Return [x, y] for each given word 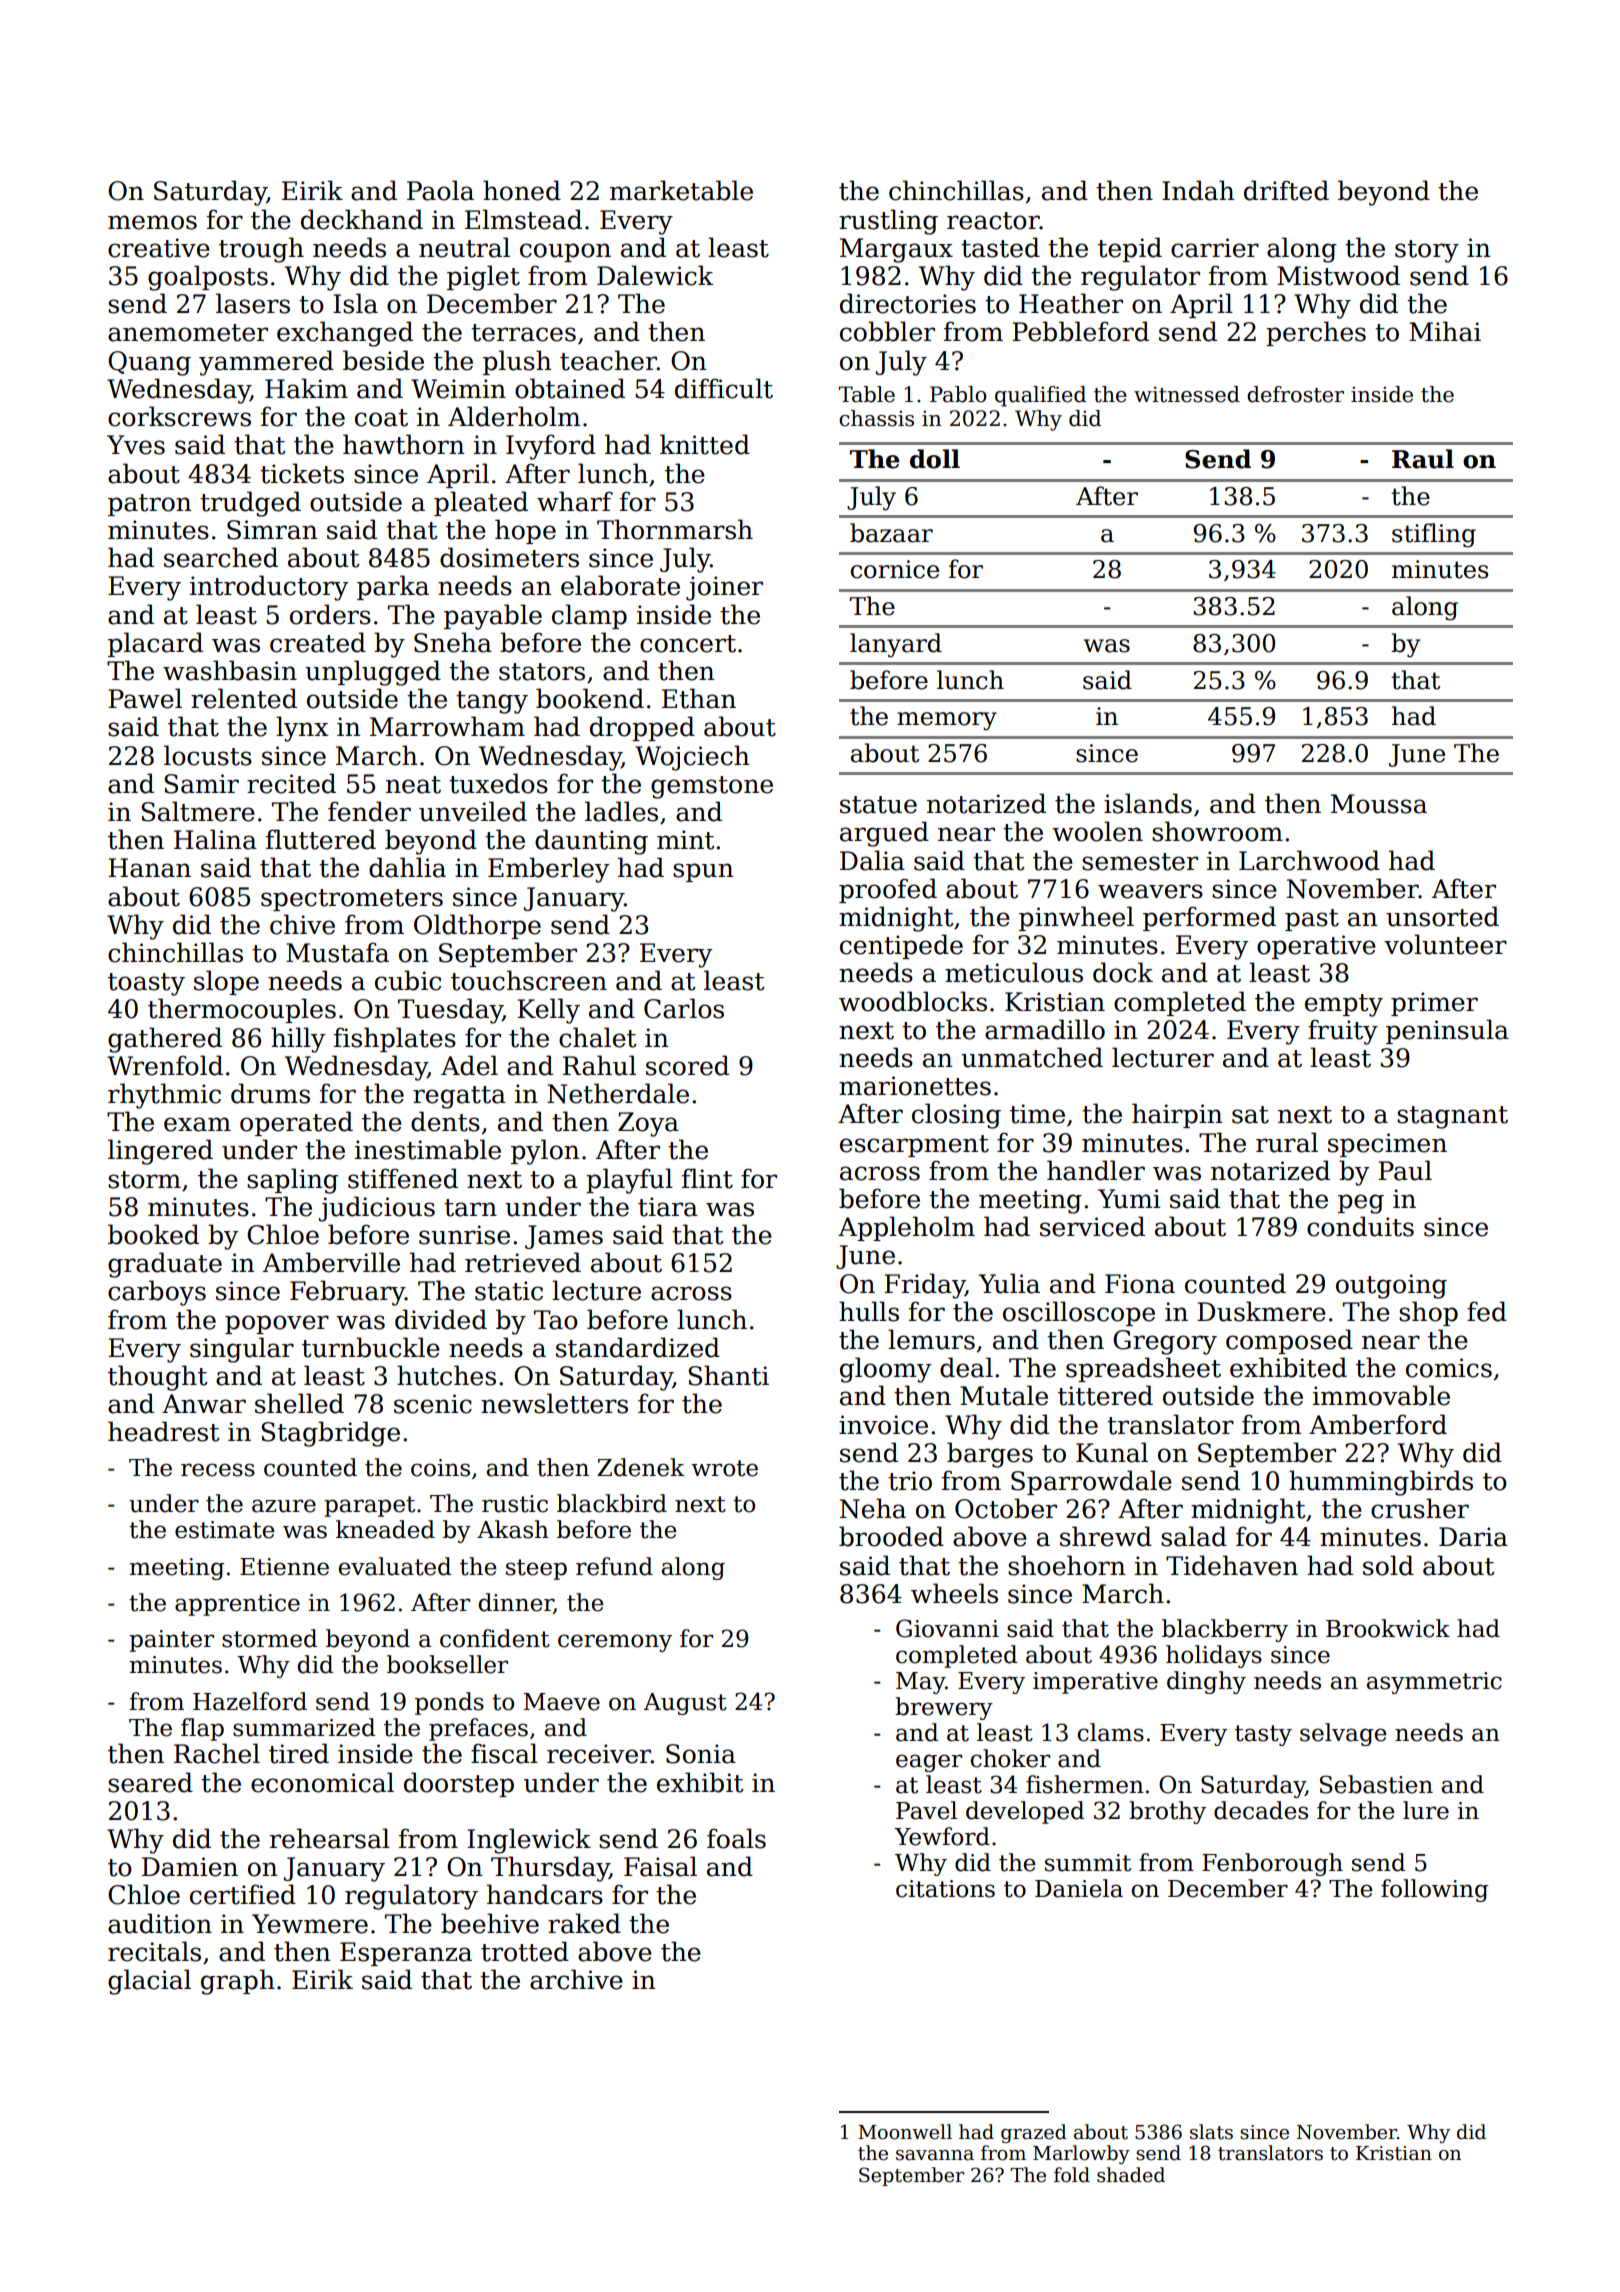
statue [878, 805]
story [1427, 251]
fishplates [395, 1039]
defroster [1295, 394]
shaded [1131, 2175]
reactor [993, 221]
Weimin [458, 389]
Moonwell [905, 2132]
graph [238, 1982]
